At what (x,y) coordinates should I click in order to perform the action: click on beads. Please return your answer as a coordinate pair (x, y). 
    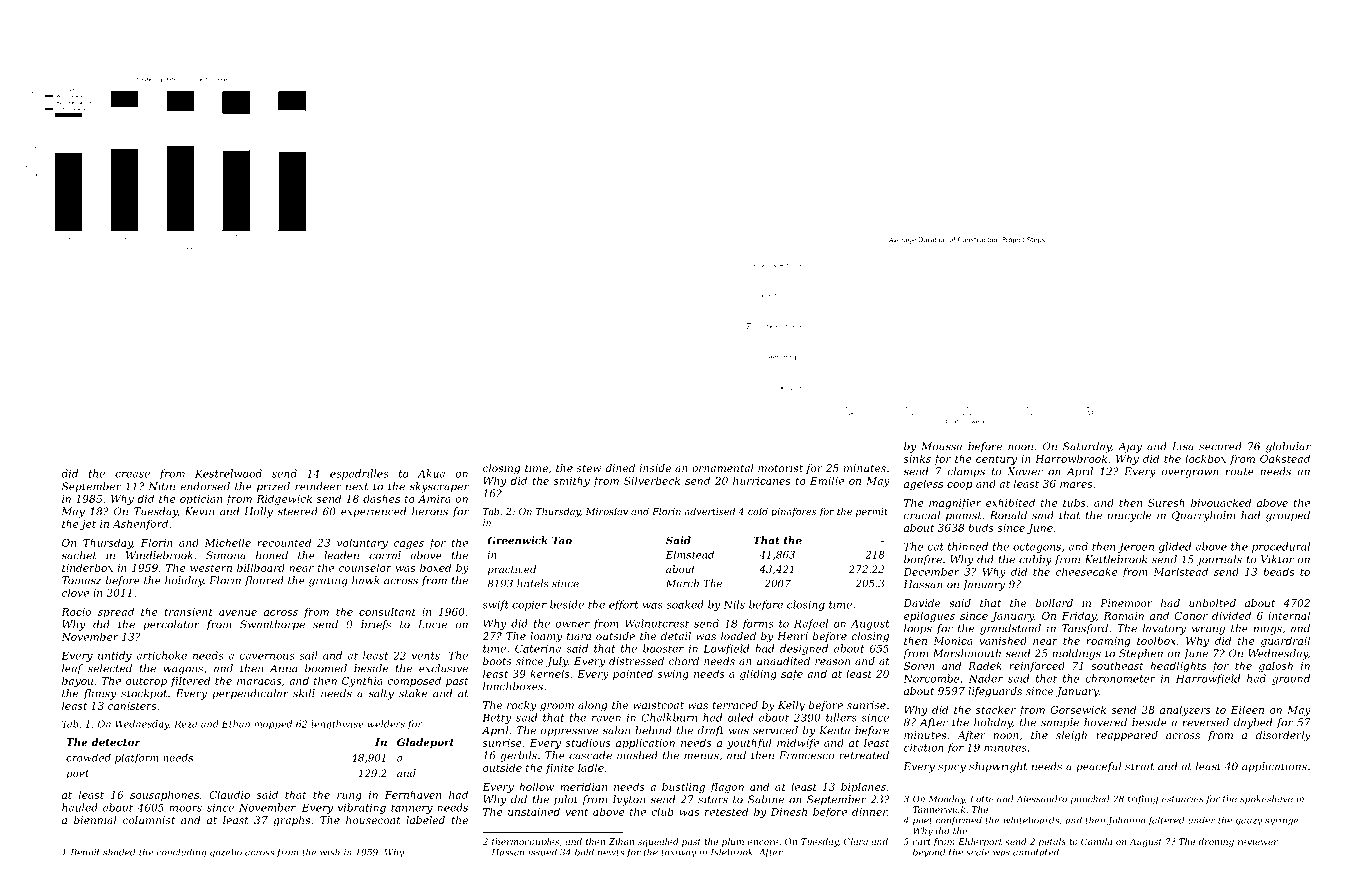
    Looking at the image, I should click on (1278, 571).
